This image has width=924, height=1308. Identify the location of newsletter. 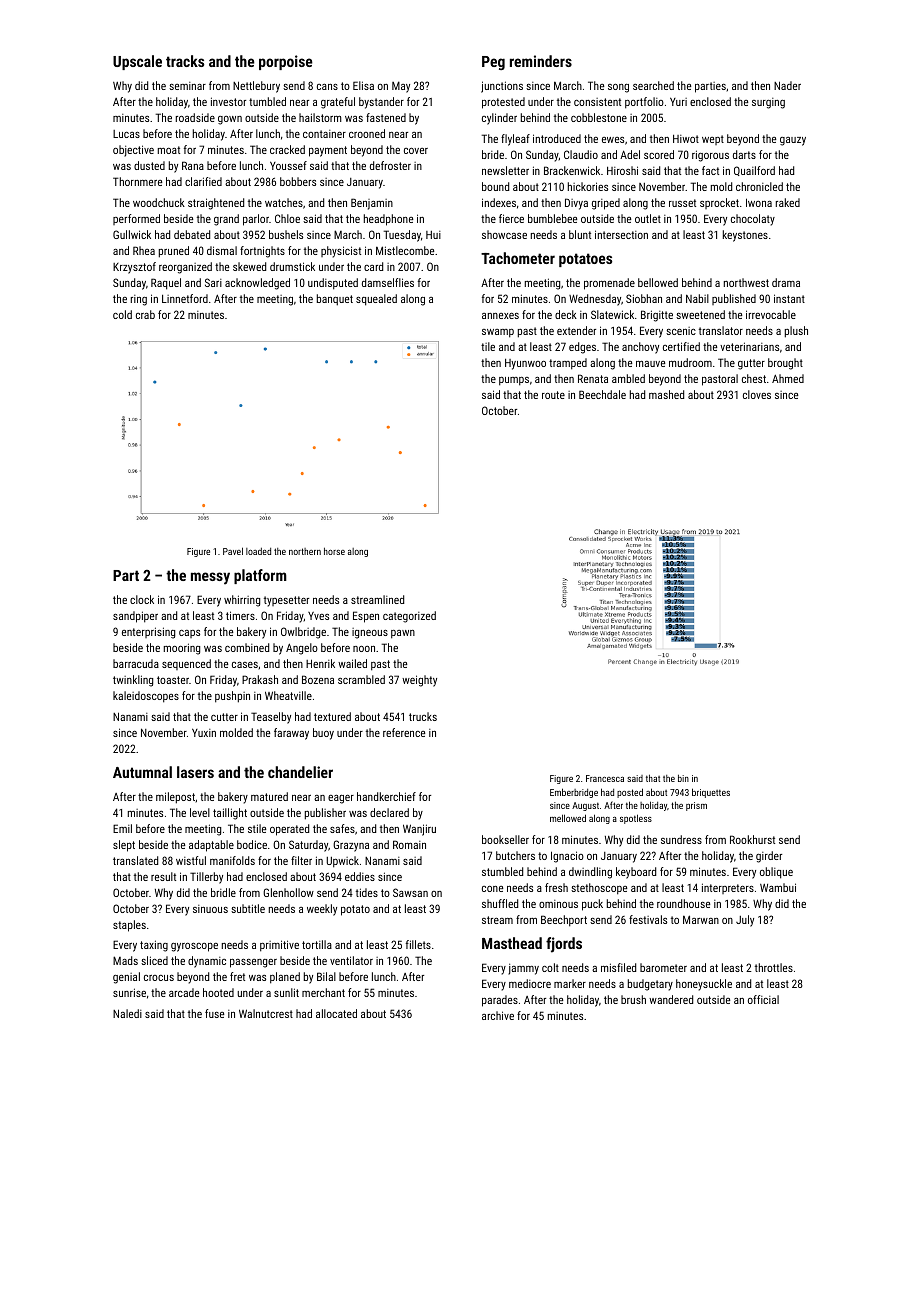
(505, 170).
